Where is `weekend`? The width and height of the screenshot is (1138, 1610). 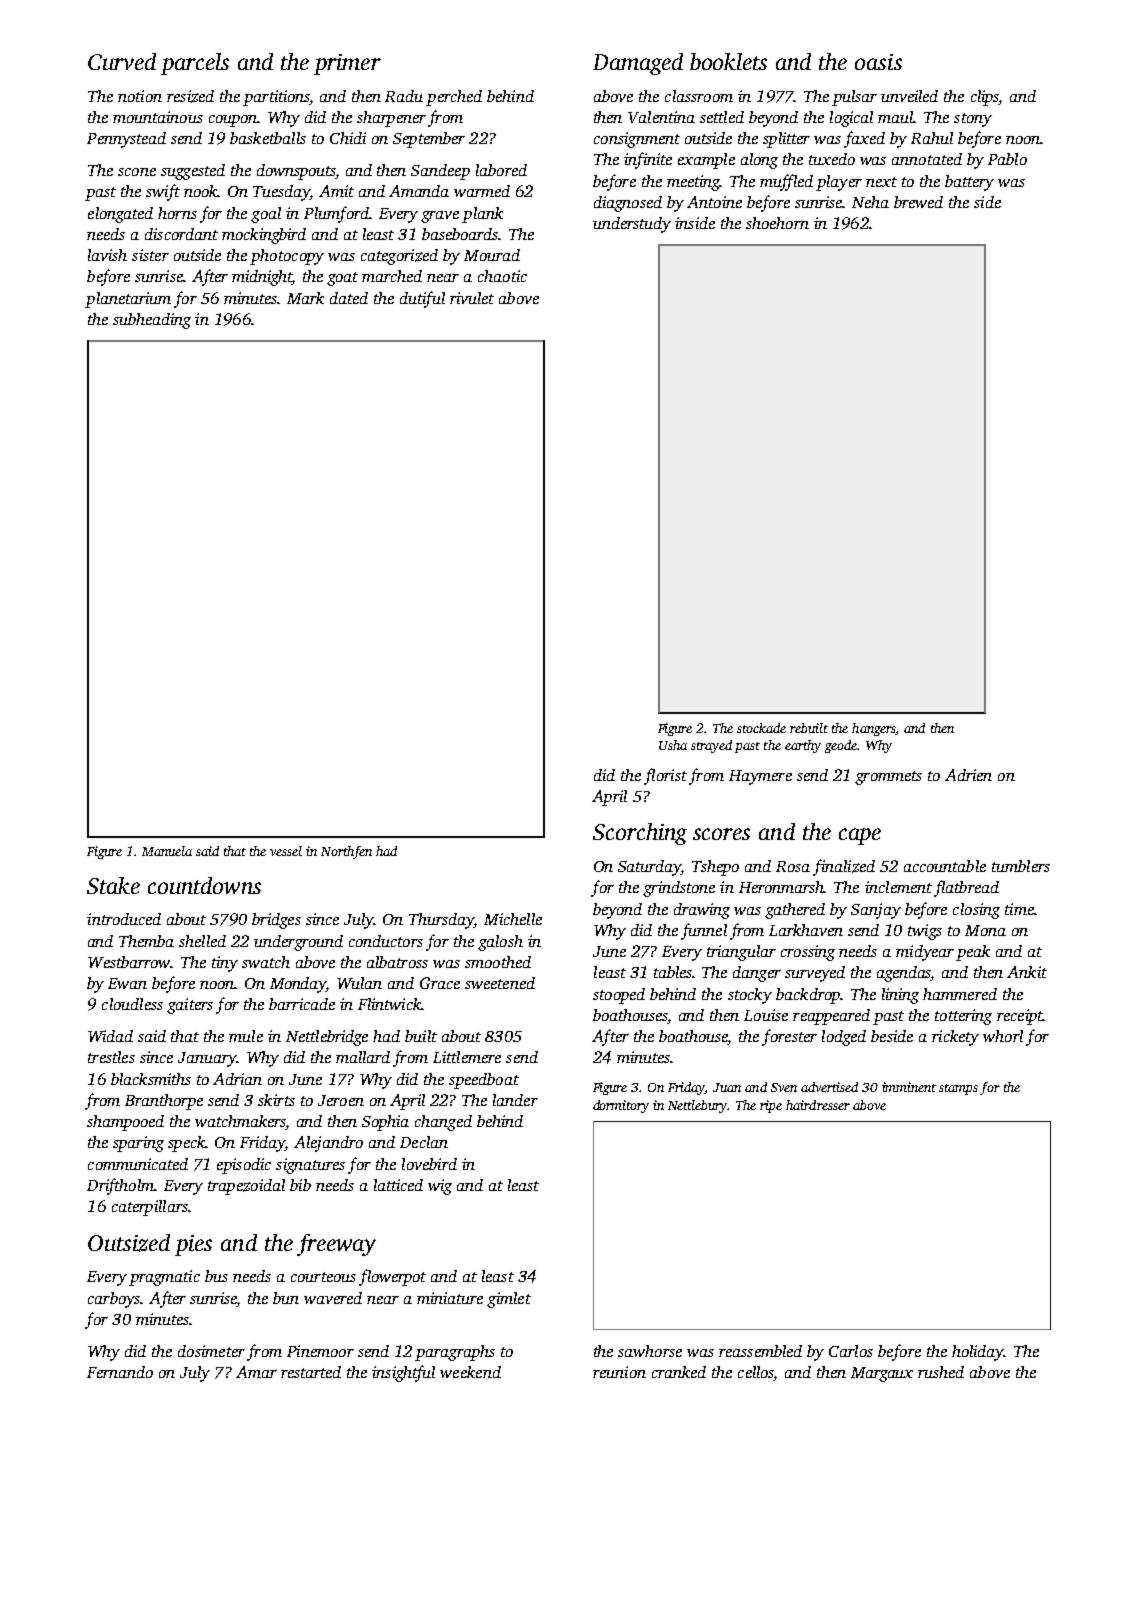 weekend is located at coordinates (470, 1372).
